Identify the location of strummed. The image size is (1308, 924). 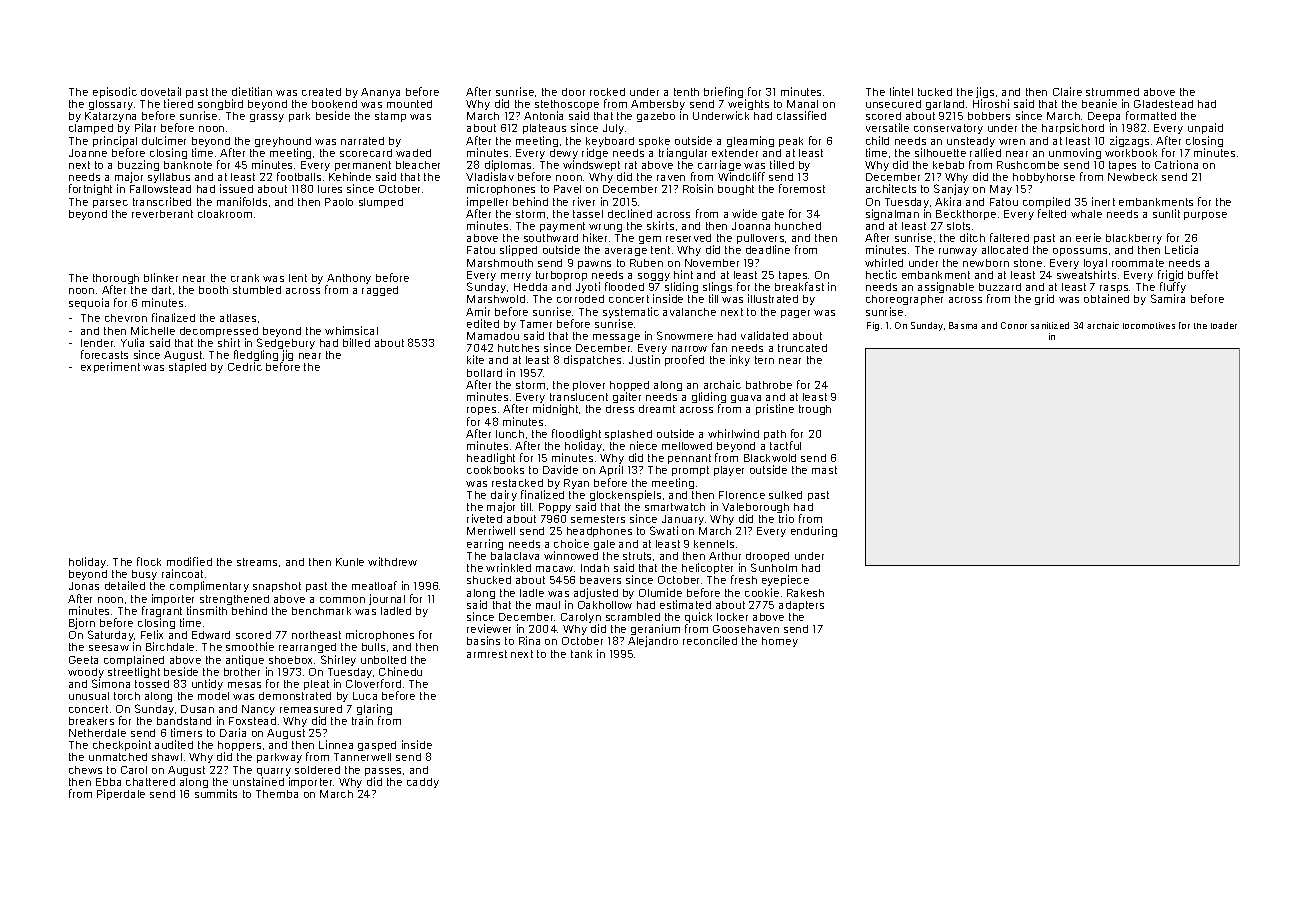
(1112, 92).
